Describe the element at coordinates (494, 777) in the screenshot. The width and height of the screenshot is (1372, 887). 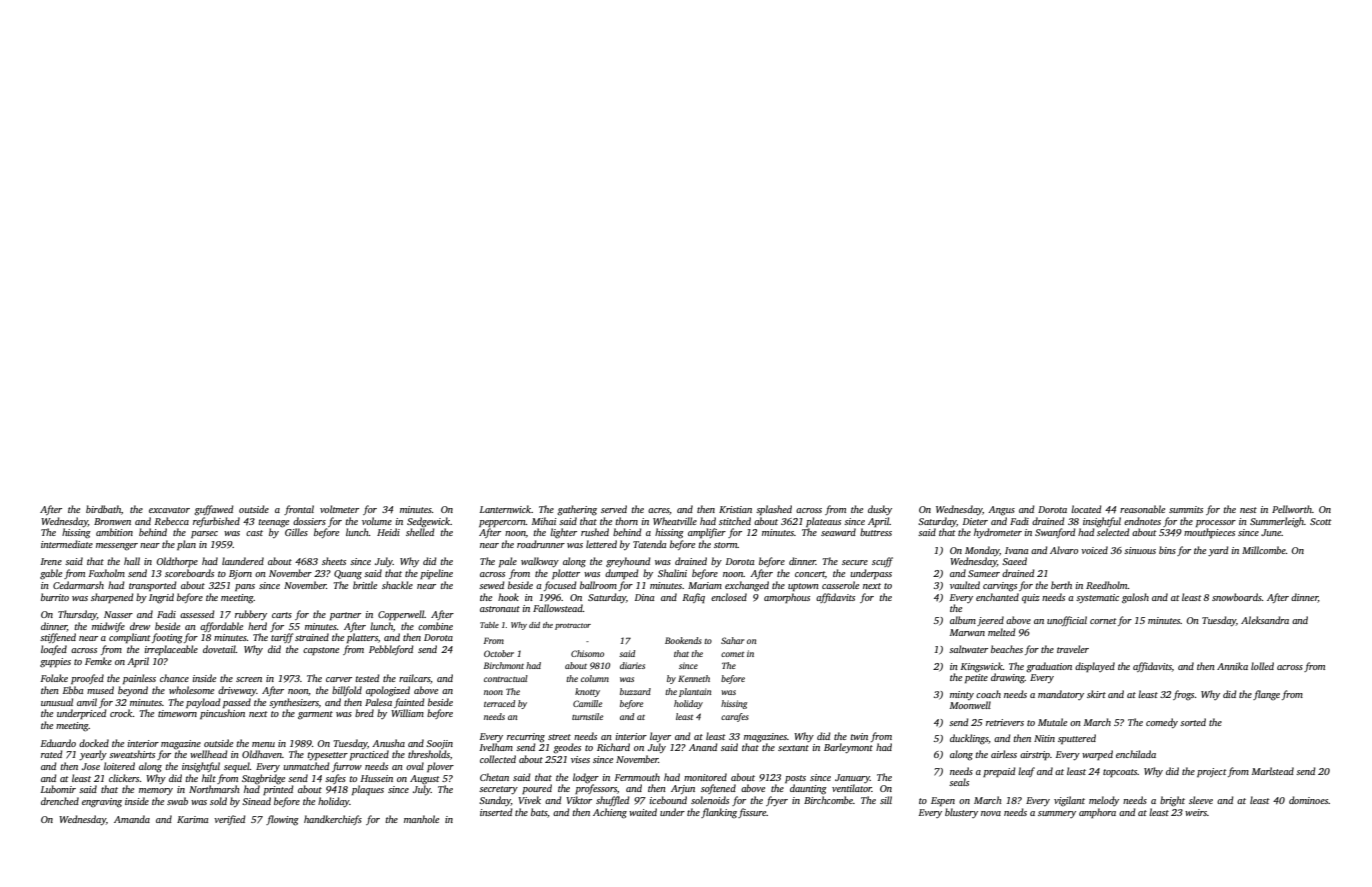
I see `Chetan` at that location.
